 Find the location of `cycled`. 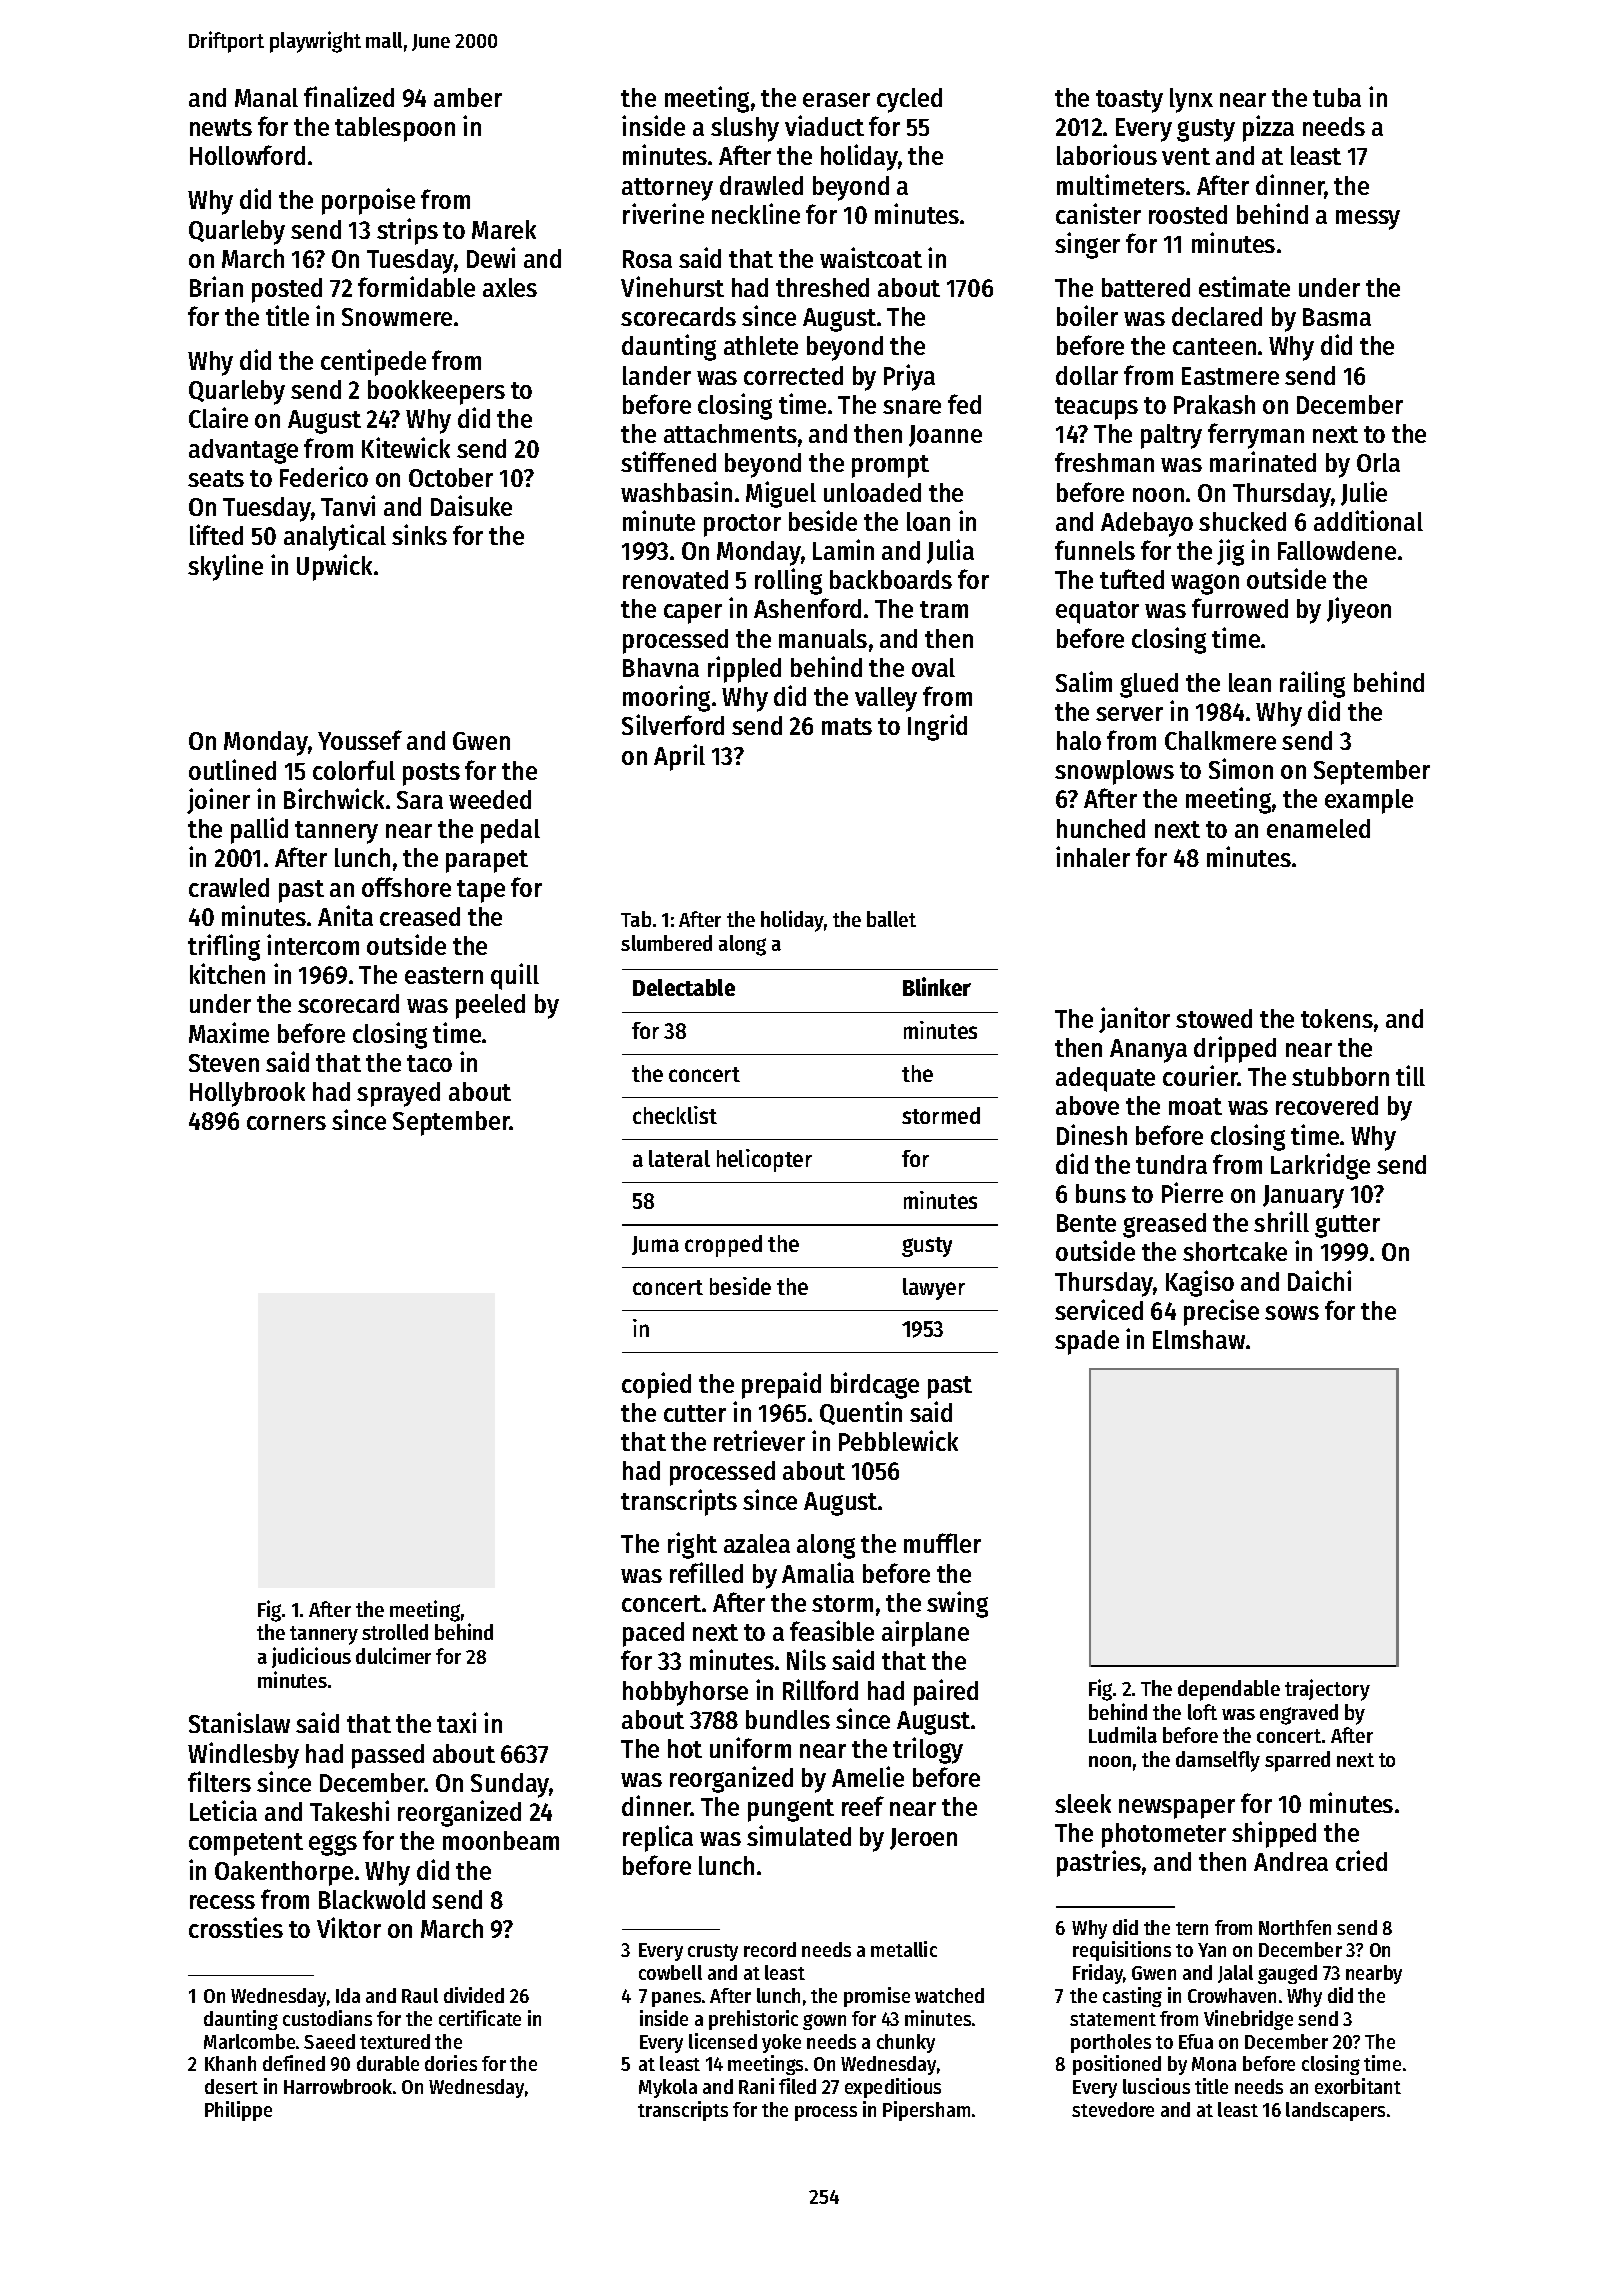

cycled is located at coordinates (909, 100).
